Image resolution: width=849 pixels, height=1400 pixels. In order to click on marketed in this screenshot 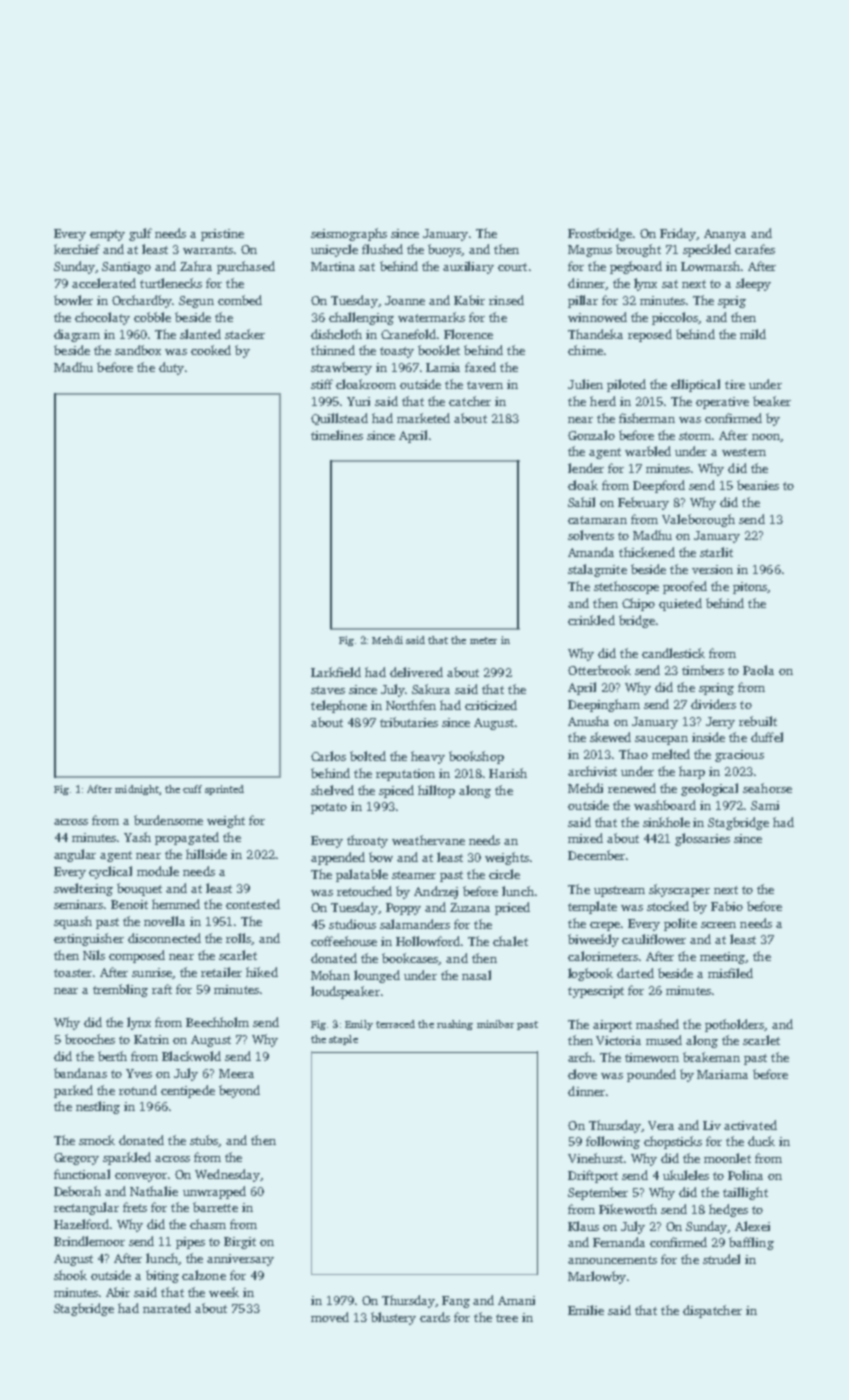, I will do `click(423, 418)`.
